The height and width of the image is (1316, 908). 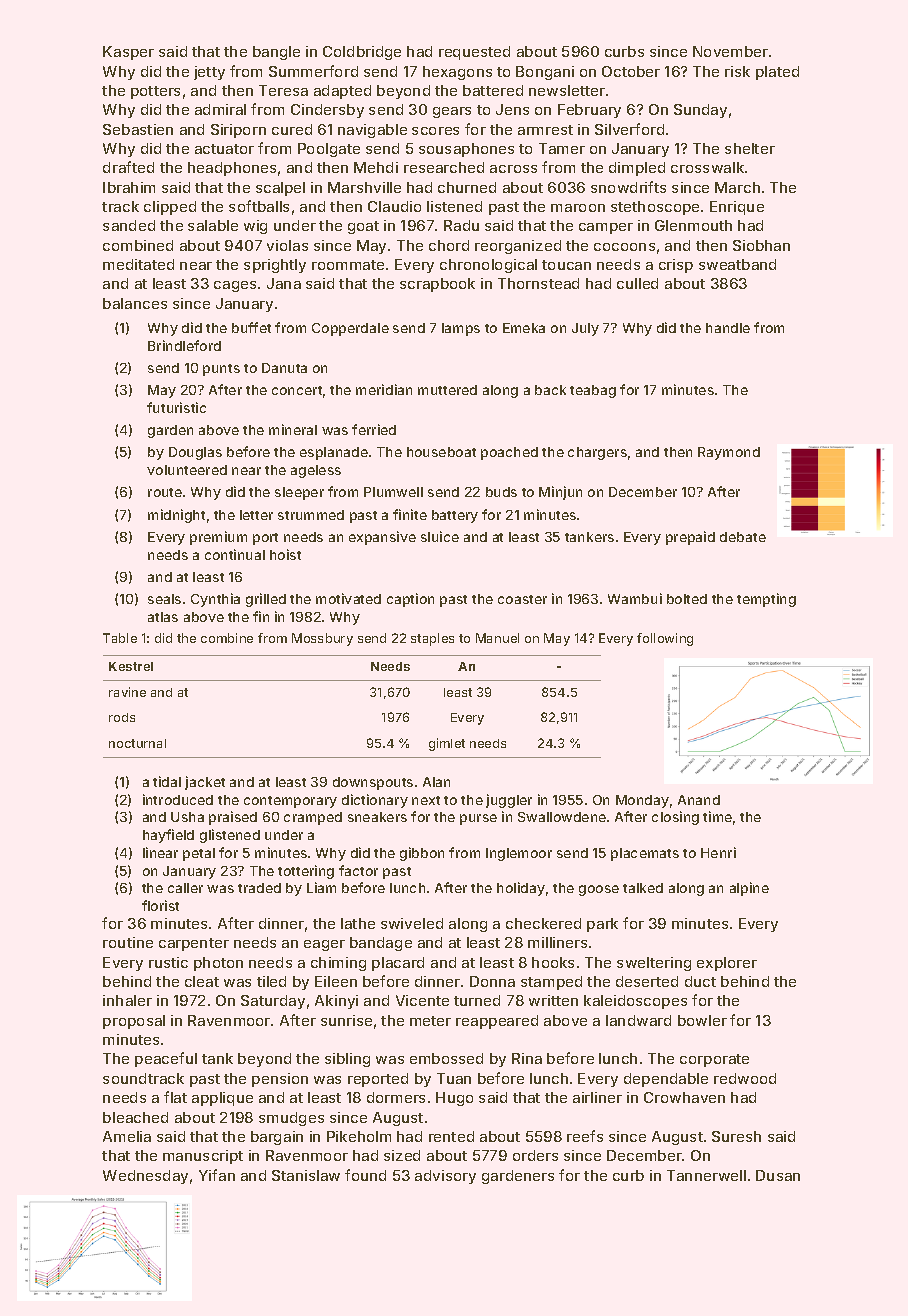 I want to click on shelter, so click(x=750, y=148).
